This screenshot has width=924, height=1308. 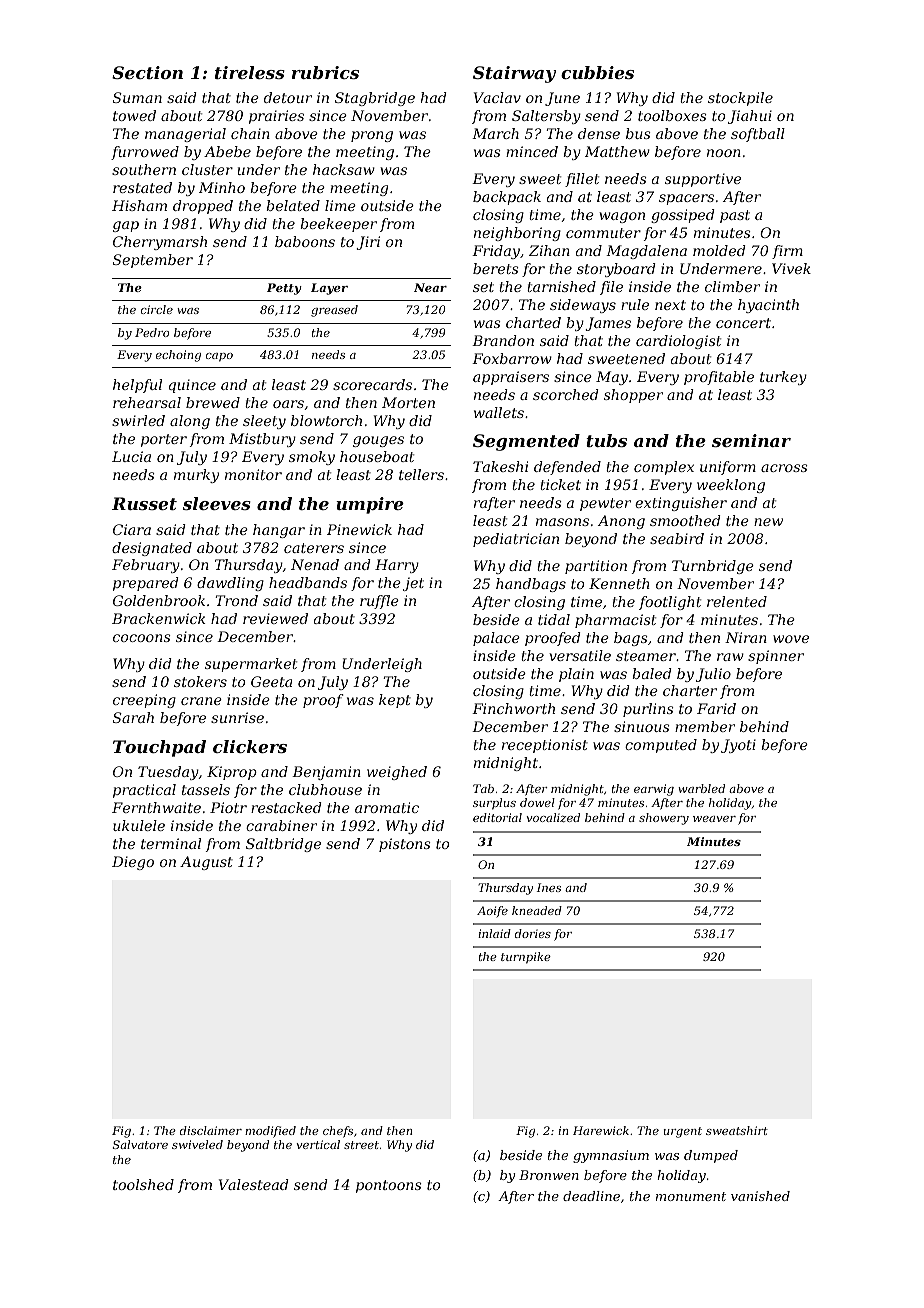 I want to click on dawdling, so click(x=230, y=584).
